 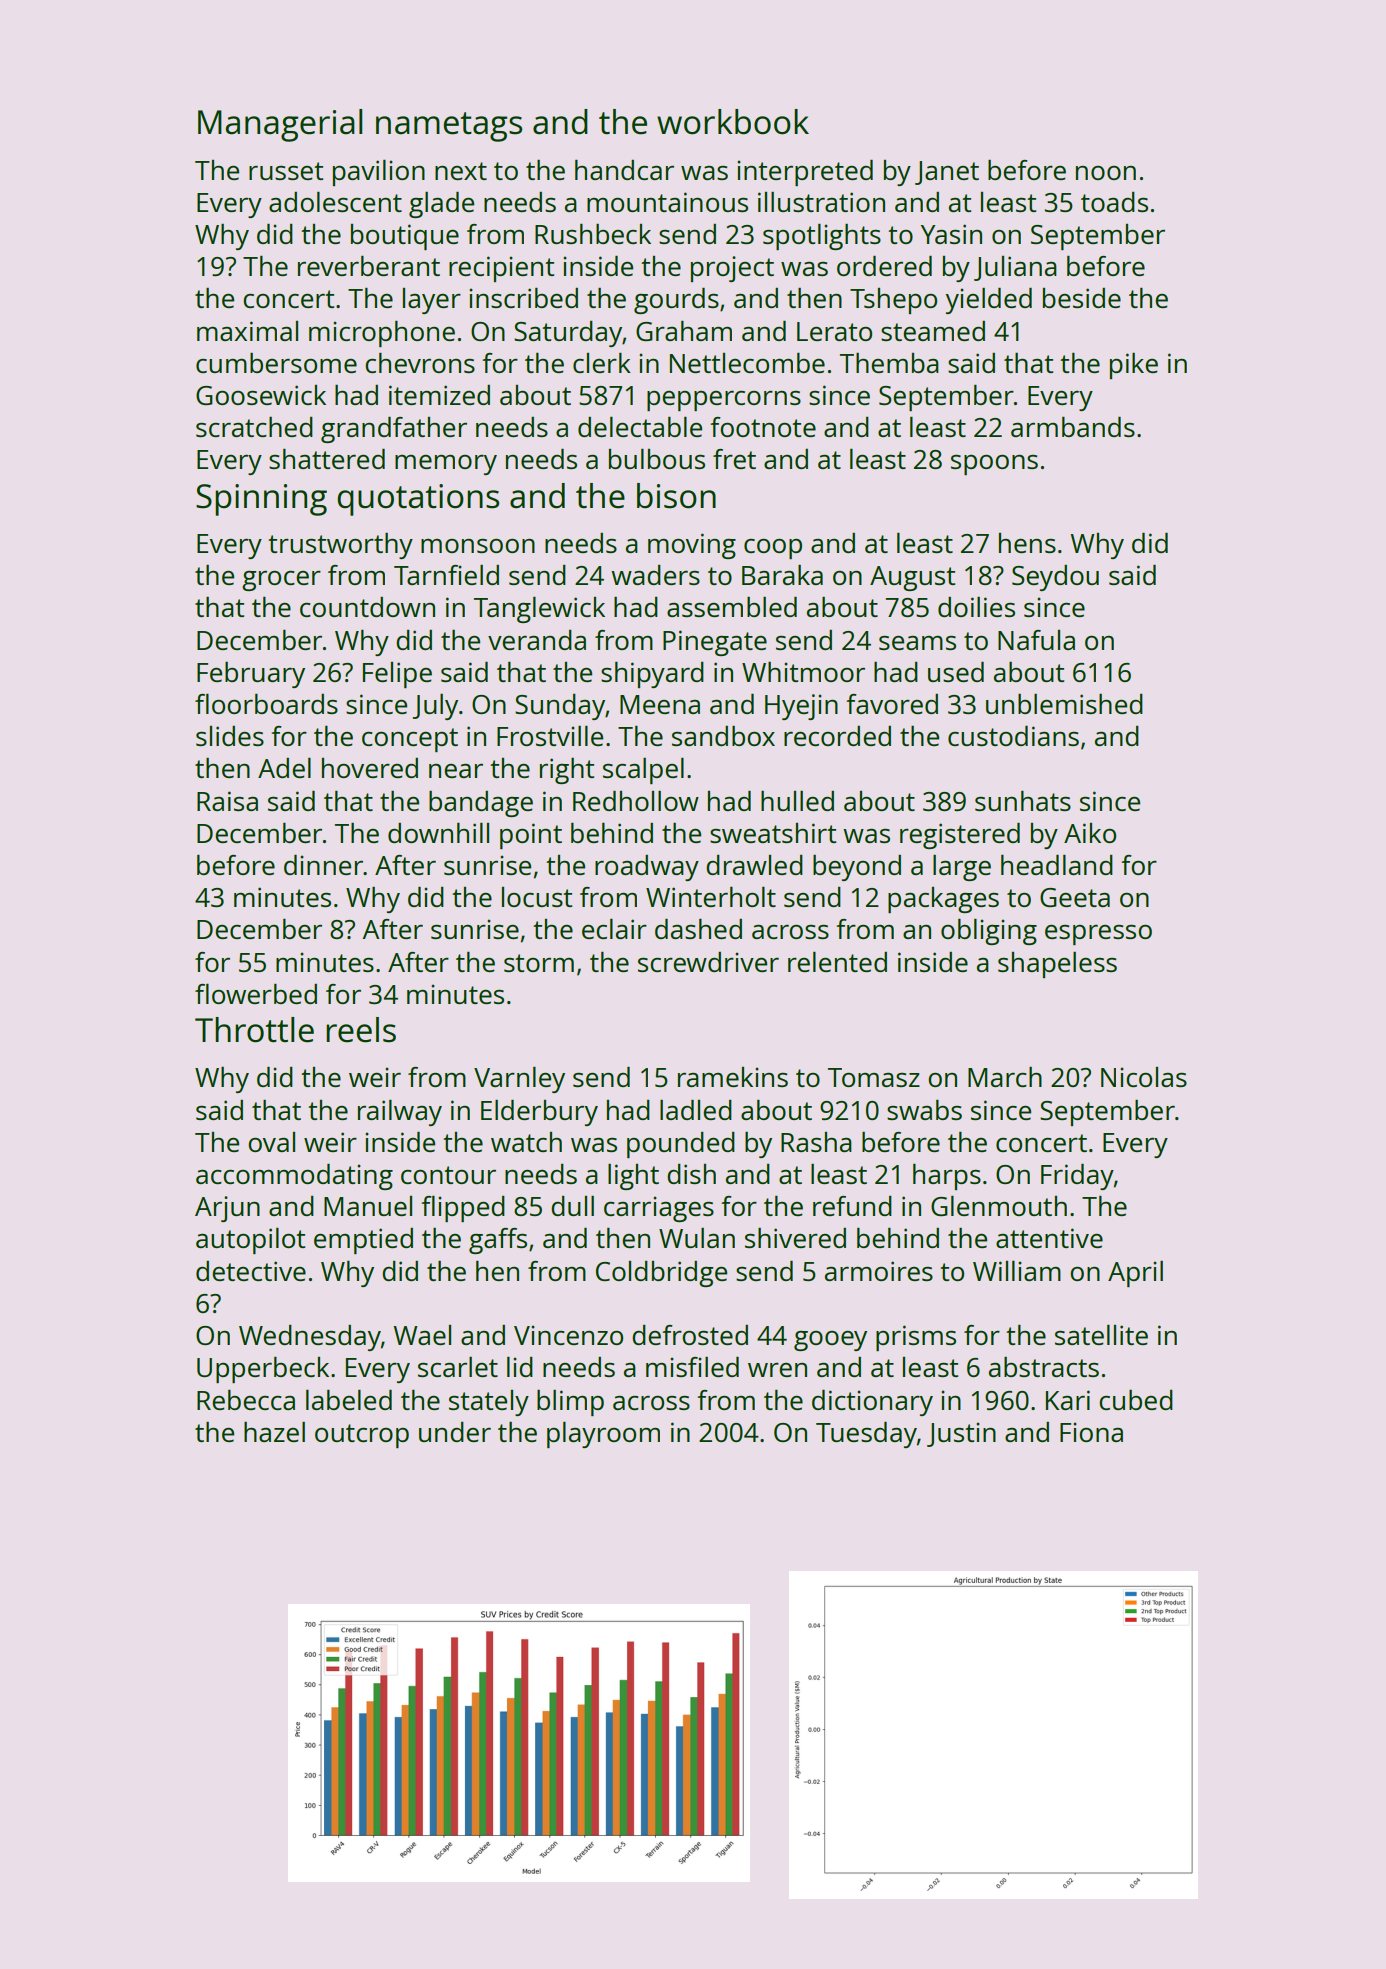 What do you see at coordinates (732, 269) in the screenshot?
I see `project` at bounding box center [732, 269].
